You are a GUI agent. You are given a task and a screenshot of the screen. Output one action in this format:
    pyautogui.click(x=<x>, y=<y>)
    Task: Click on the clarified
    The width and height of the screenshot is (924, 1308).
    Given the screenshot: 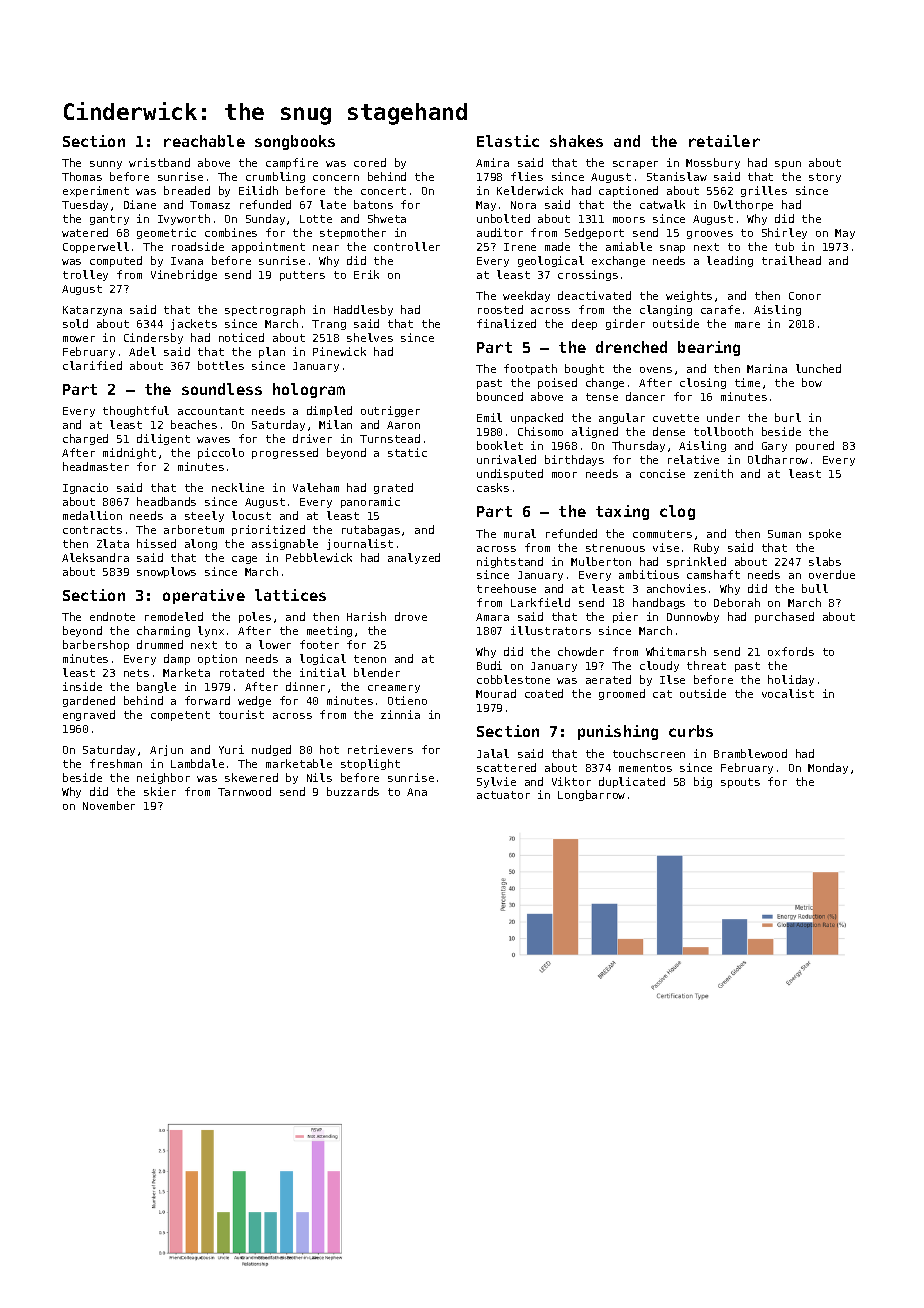 What is the action you would take?
    pyautogui.click(x=92, y=365)
